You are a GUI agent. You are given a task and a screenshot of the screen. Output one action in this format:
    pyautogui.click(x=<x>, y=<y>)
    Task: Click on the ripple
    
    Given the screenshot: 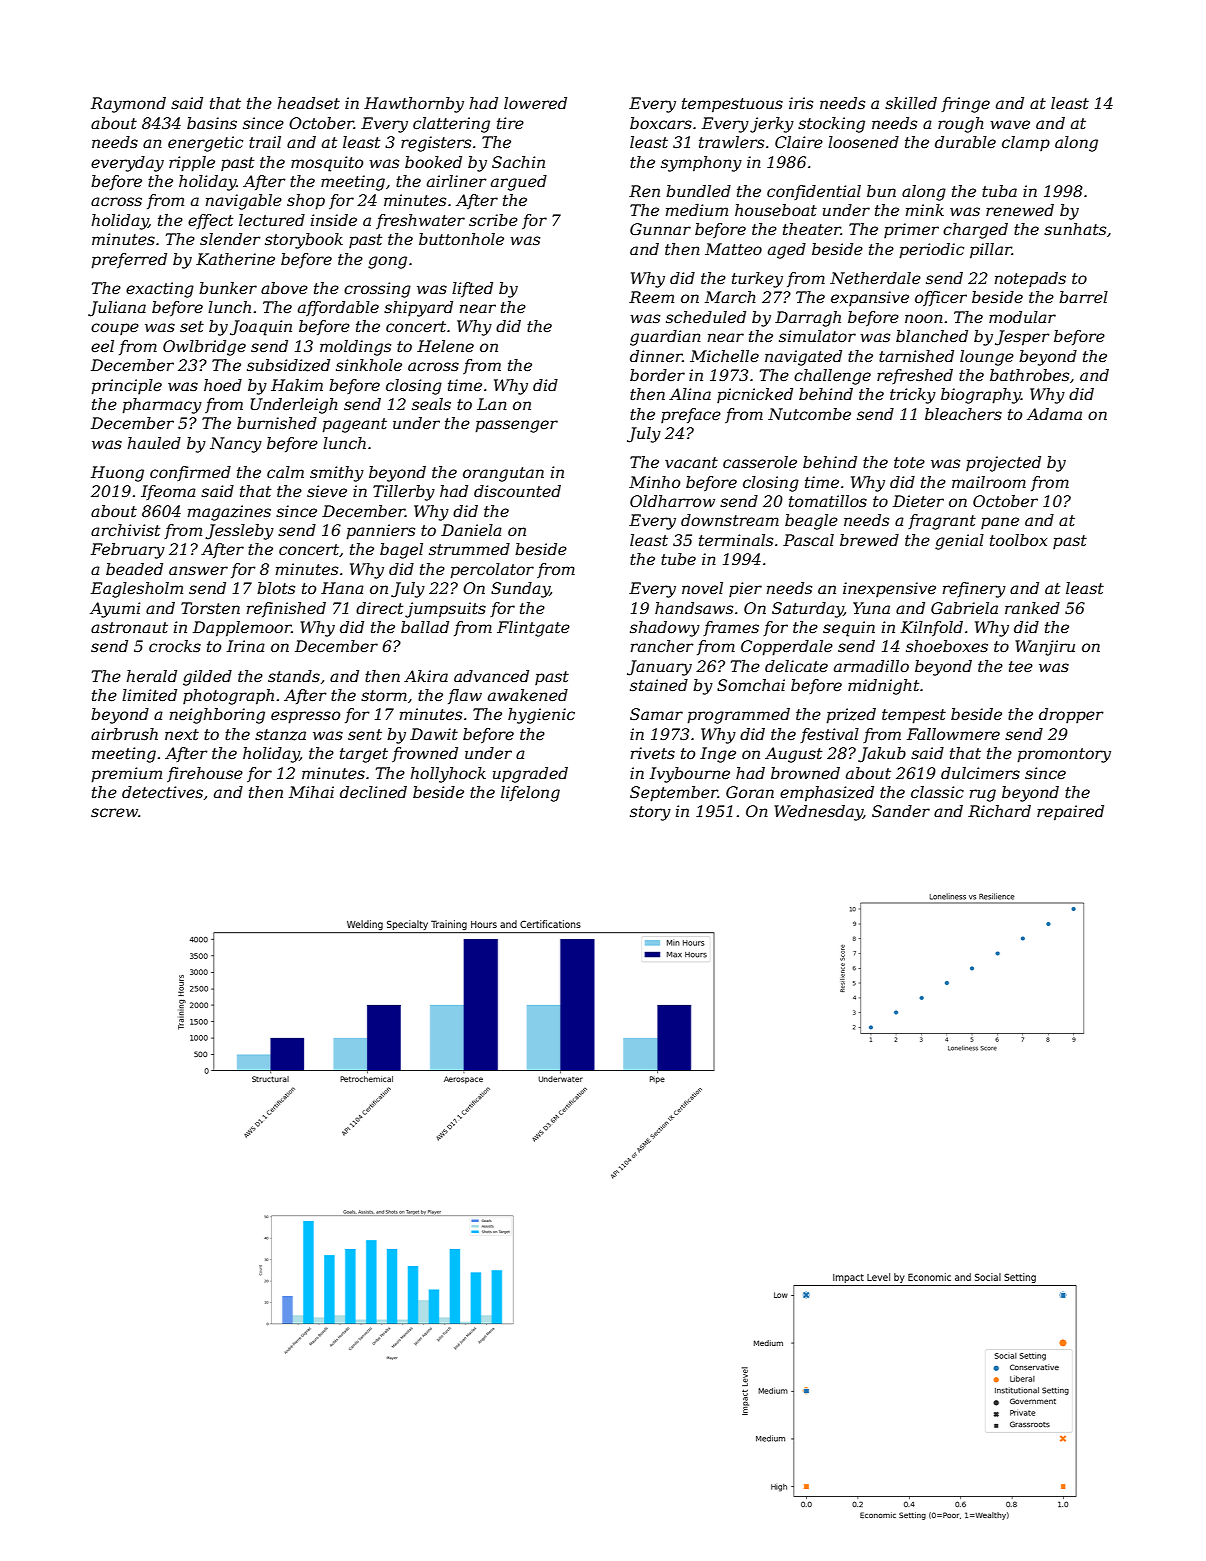 What is the action you would take?
    pyautogui.click(x=192, y=164)
